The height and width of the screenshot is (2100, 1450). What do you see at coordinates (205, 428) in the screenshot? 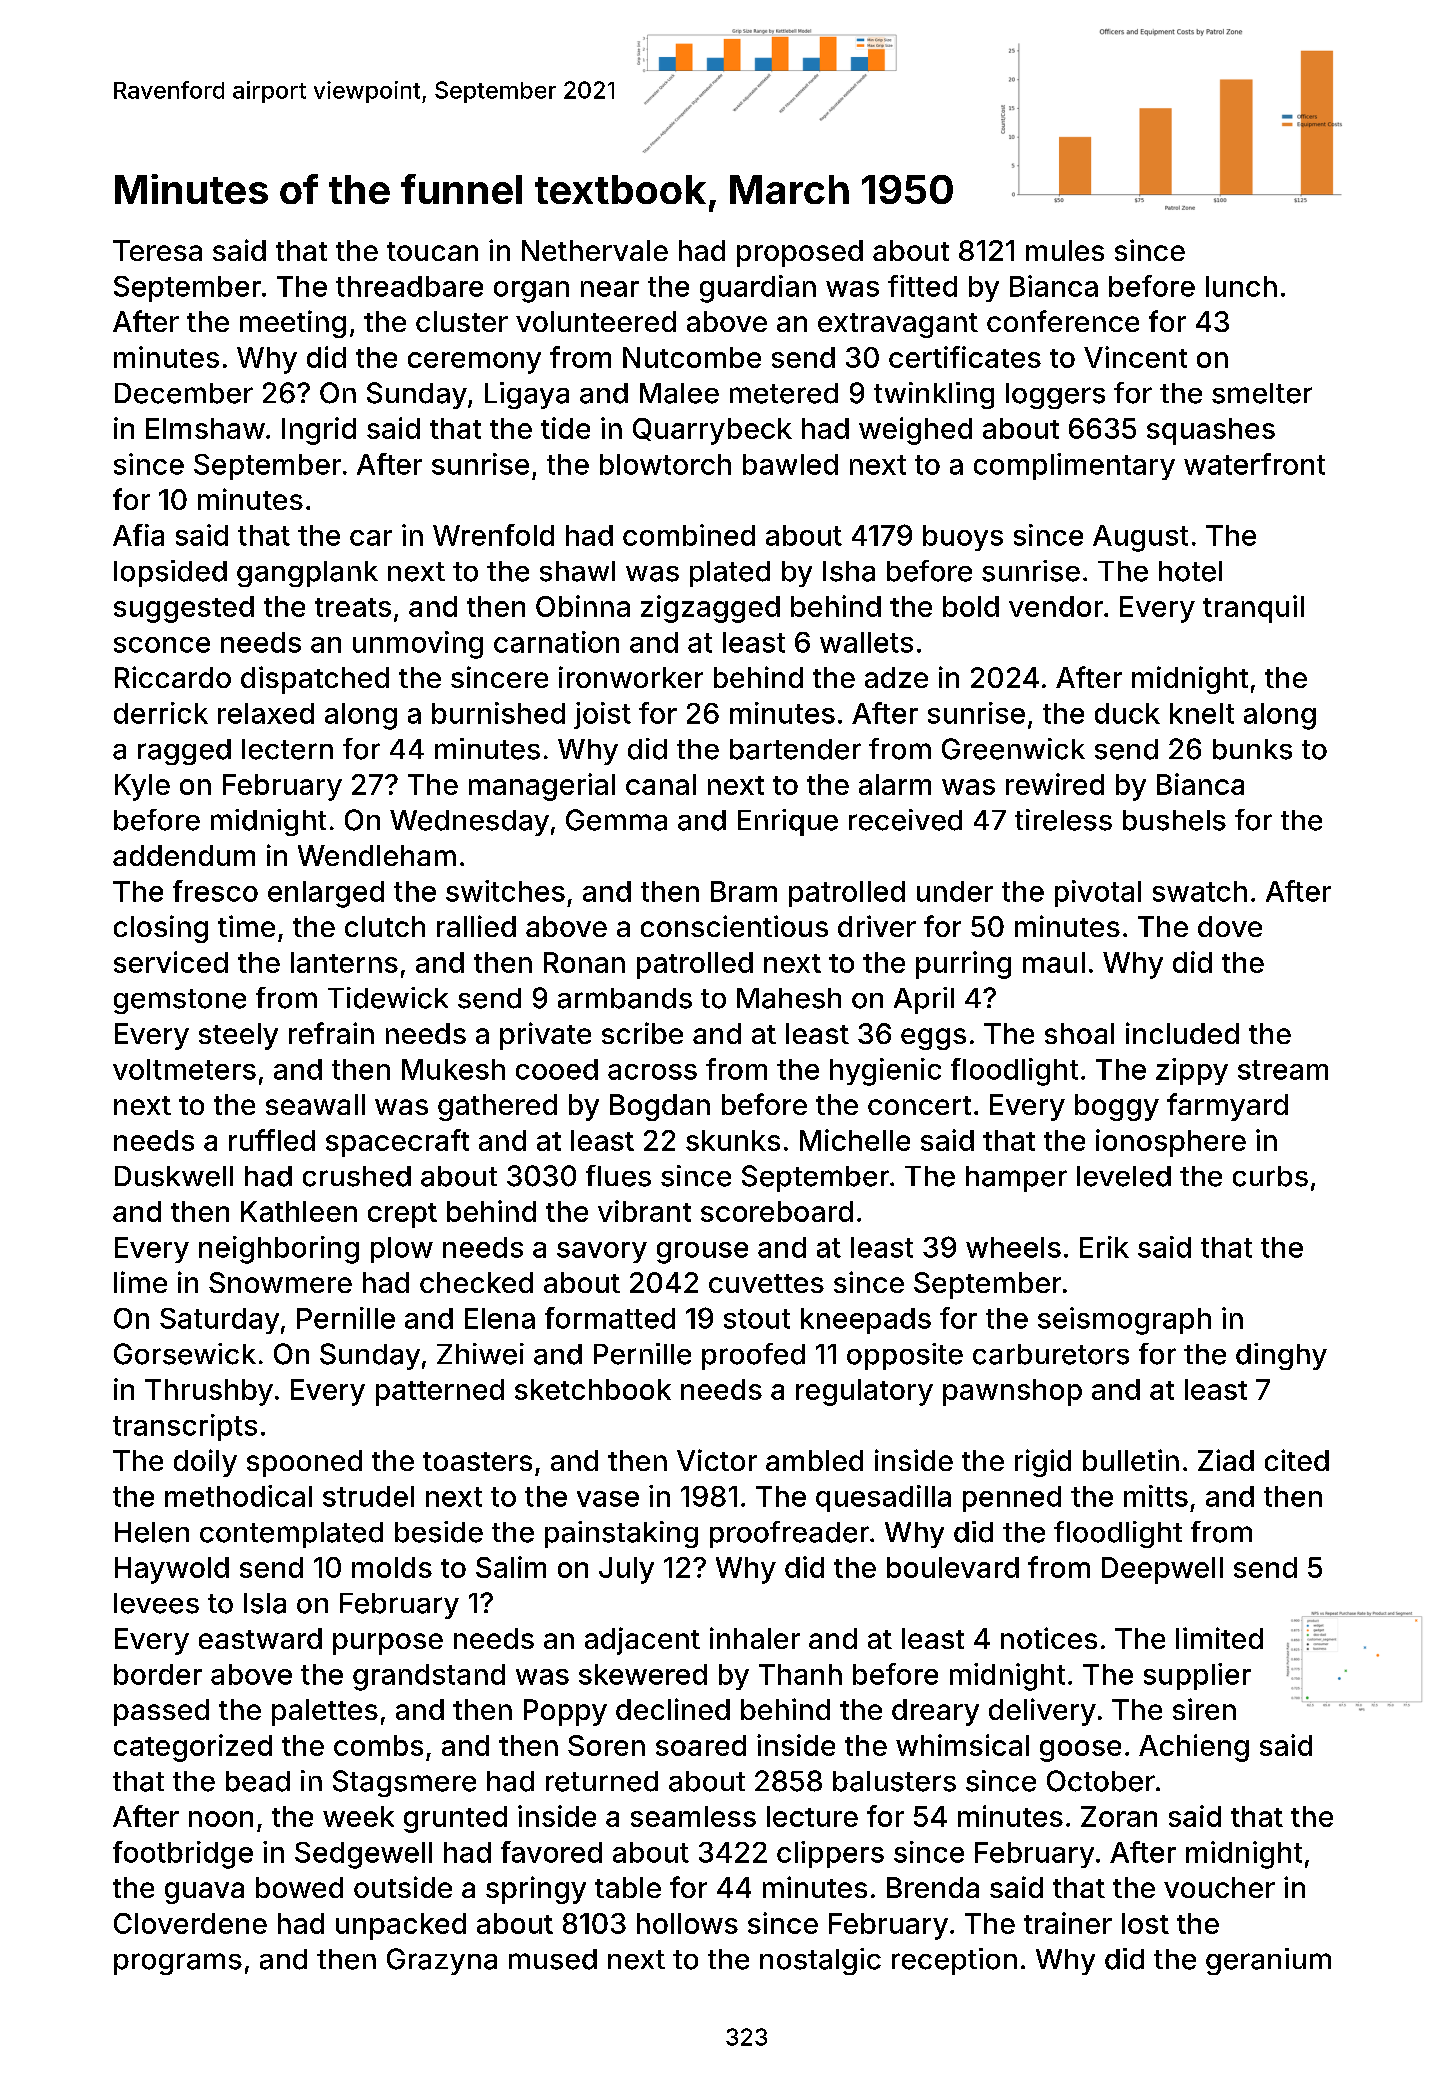
I see `Elmshaw` at bounding box center [205, 428].
